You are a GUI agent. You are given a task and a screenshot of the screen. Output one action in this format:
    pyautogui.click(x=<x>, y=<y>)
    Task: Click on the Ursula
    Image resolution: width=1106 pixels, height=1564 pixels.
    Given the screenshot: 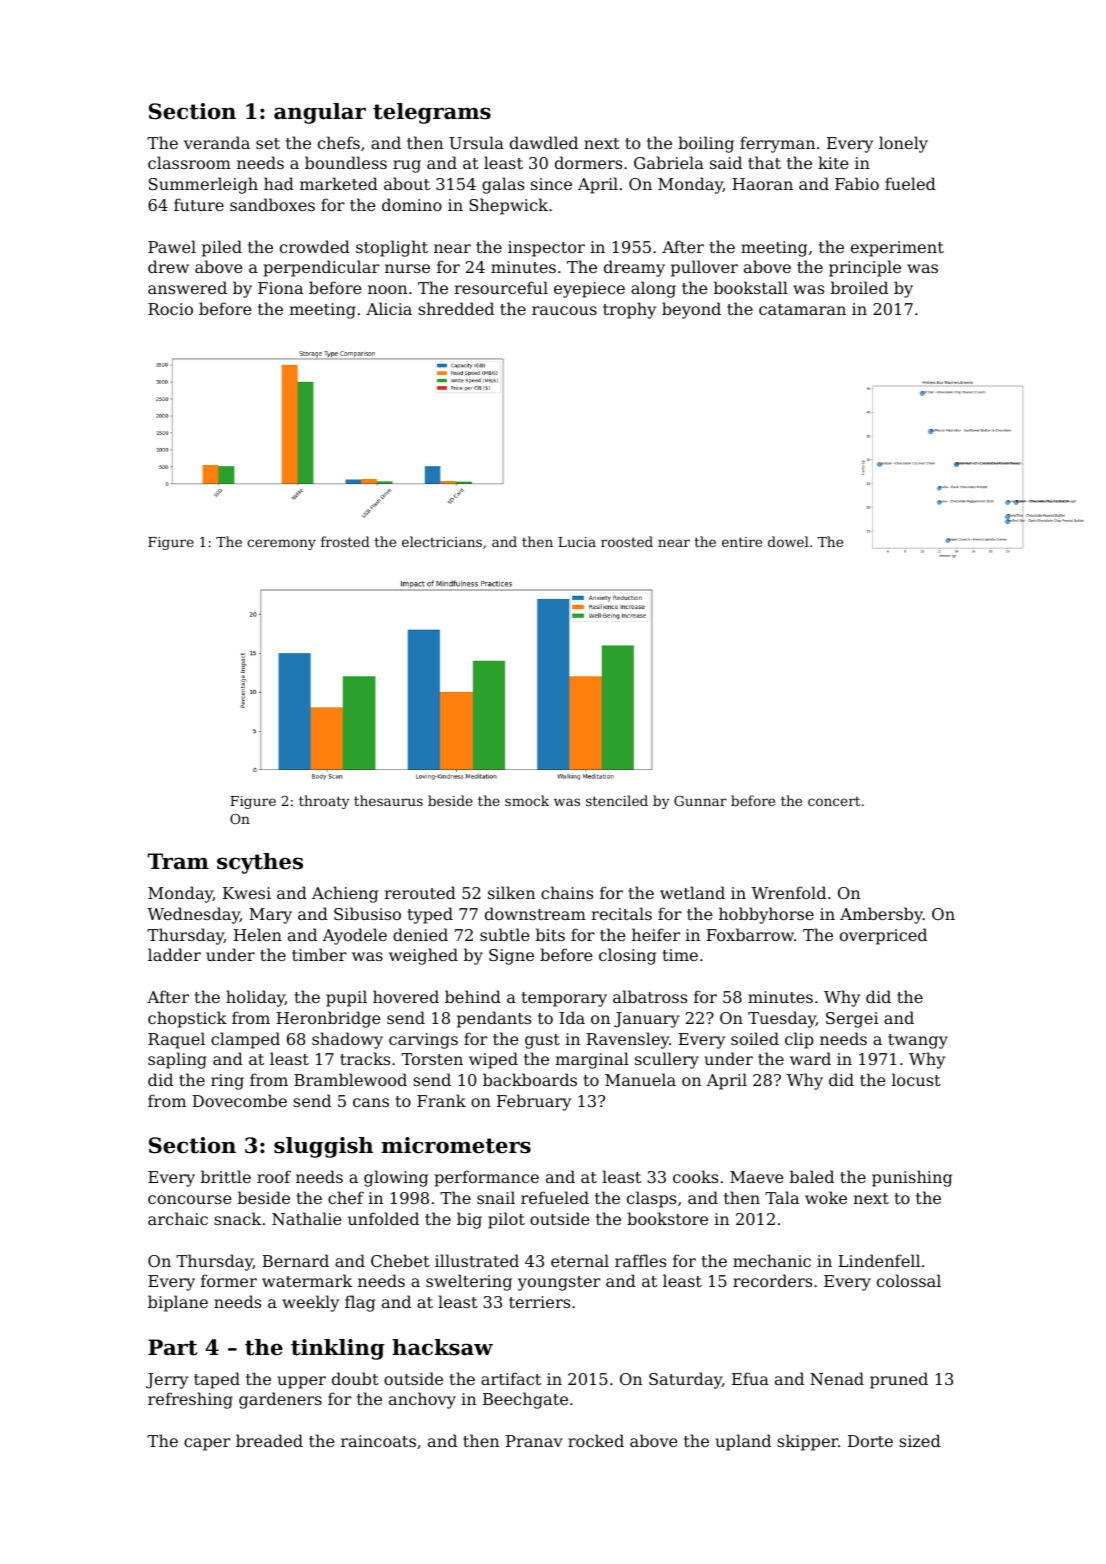 What is the action you would take?
    pyautogui.click(x=476, y=142)
